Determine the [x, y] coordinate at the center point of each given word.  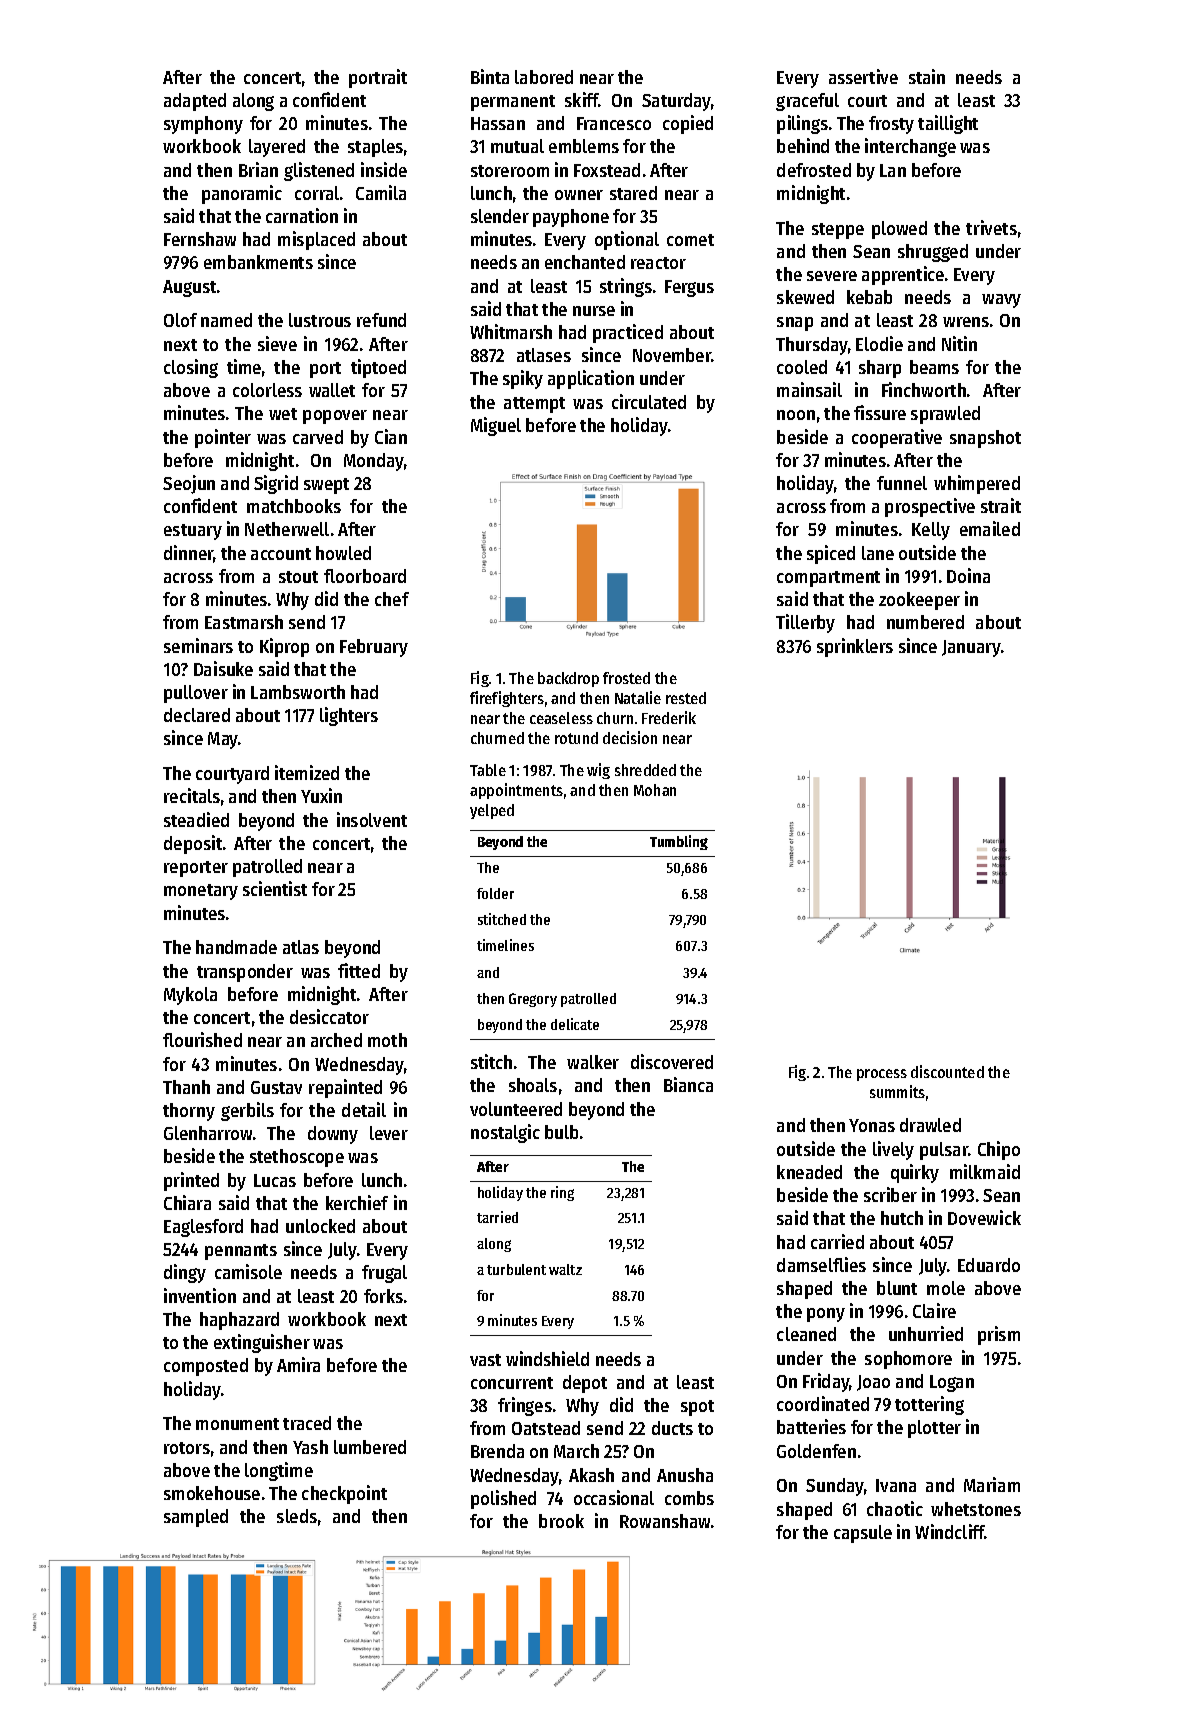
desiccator [329, 1016]
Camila [381, 192]
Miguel [496, 426]
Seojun [189, 484]
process [882, 1075]
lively [893, 1150]
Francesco [614, 123]
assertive [863, 76]
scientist [275, 888]
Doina [968, 575]
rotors [187, 1448]
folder [495, 893]
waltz [565, 1269]
